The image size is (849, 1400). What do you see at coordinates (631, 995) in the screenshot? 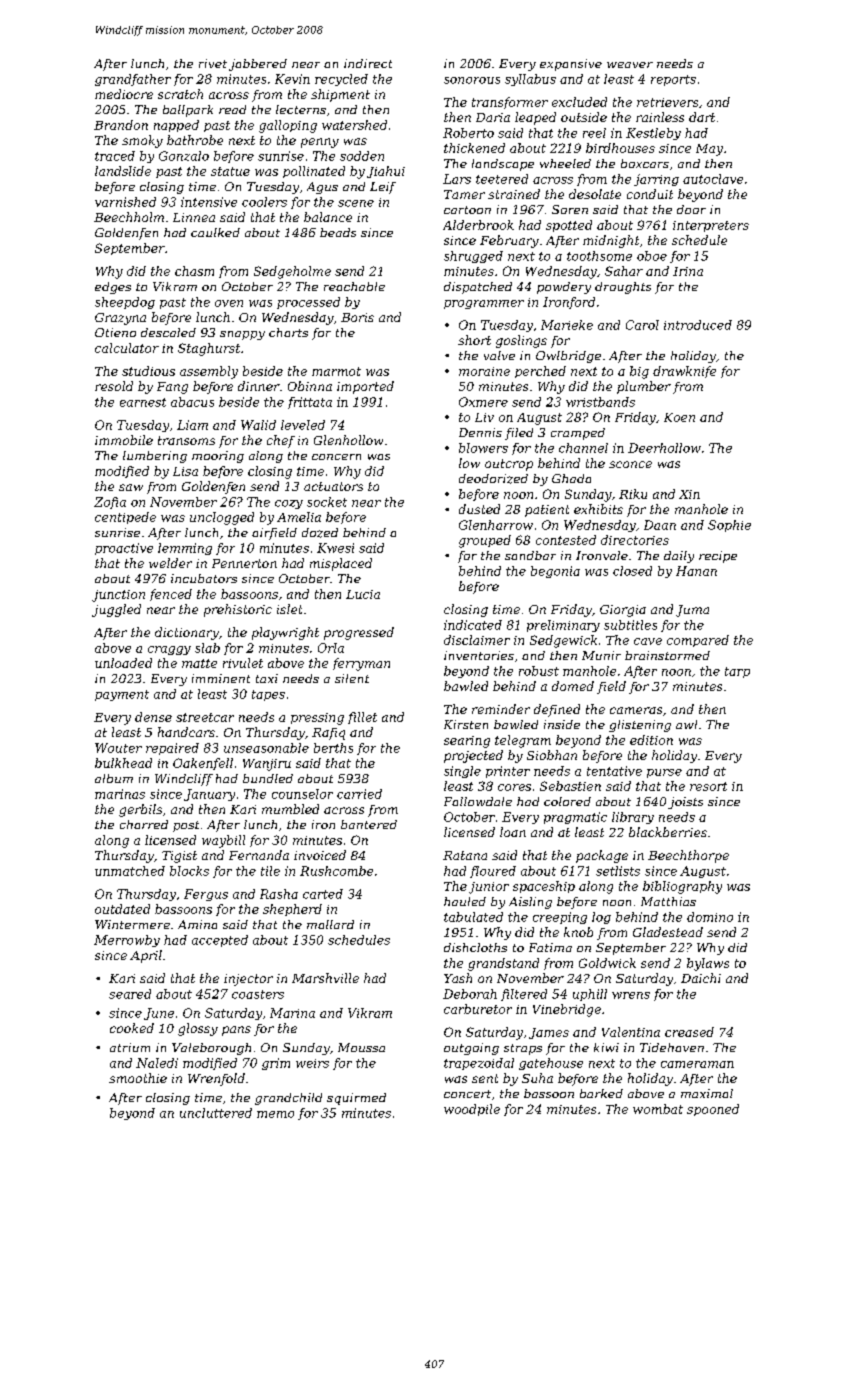
I see `wrens` at bounding box center [631, 995].
